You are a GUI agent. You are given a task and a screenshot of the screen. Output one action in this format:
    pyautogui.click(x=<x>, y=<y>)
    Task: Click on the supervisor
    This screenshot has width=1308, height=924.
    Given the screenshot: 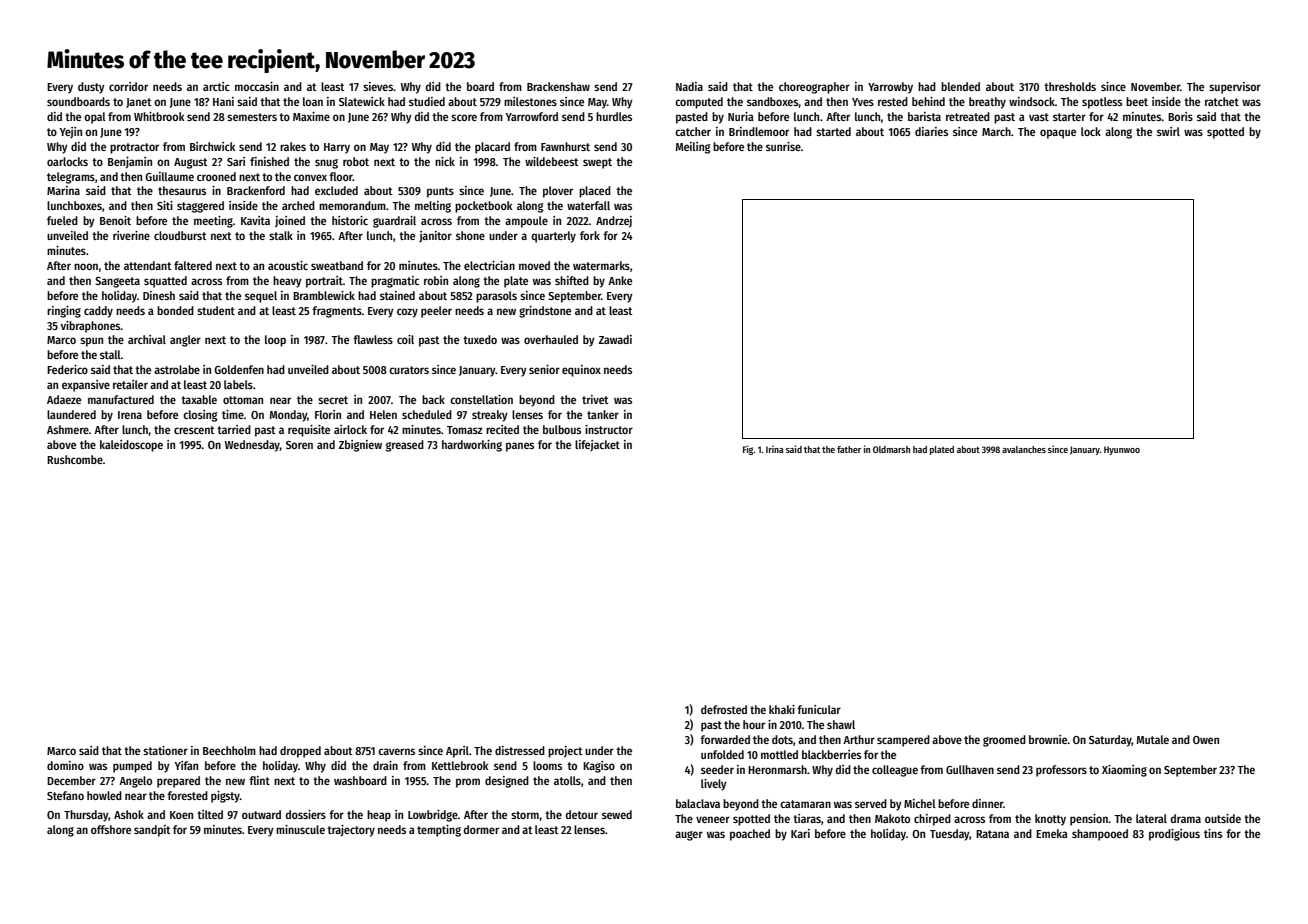 What is the action you would take?
    pyautogui.click(x=1235, y=88)
